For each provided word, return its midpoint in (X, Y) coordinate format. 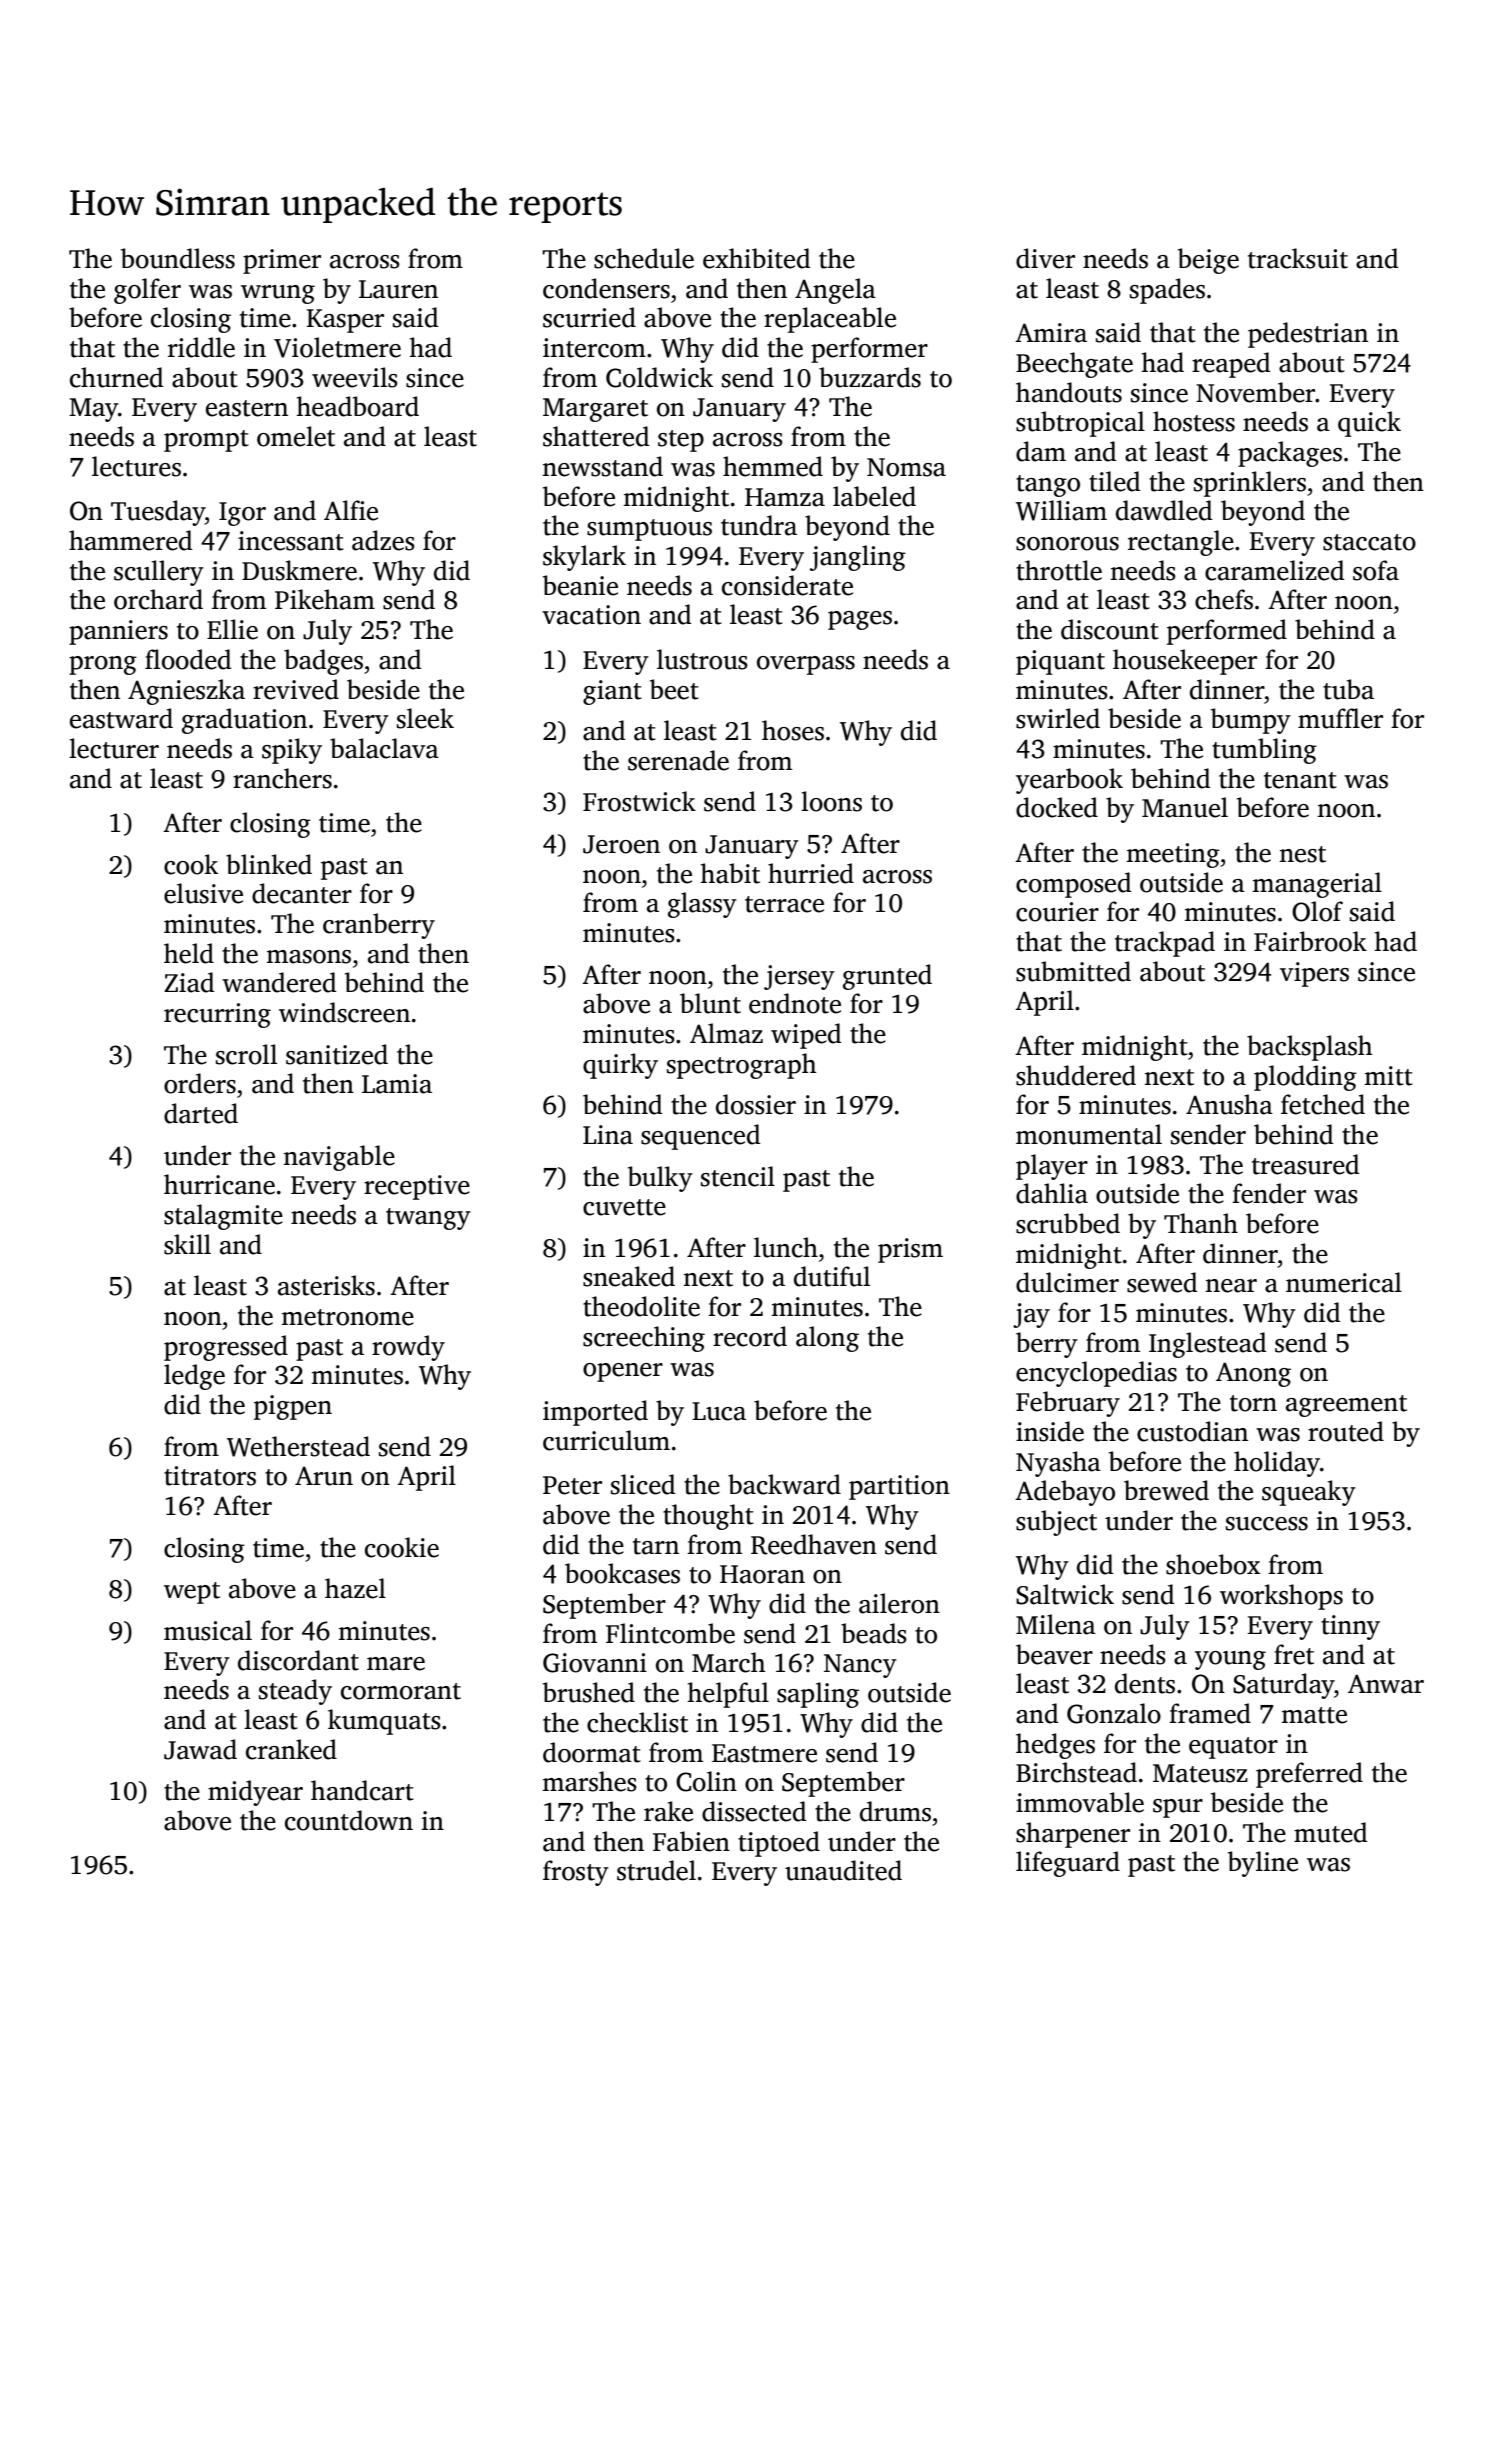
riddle (201, 347)
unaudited (843, 1870)
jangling (858, 558)
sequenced (700, 1137)
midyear (255, 1793)
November (1255, 392)
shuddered (1076, 1075)
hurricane (219, 1184)
